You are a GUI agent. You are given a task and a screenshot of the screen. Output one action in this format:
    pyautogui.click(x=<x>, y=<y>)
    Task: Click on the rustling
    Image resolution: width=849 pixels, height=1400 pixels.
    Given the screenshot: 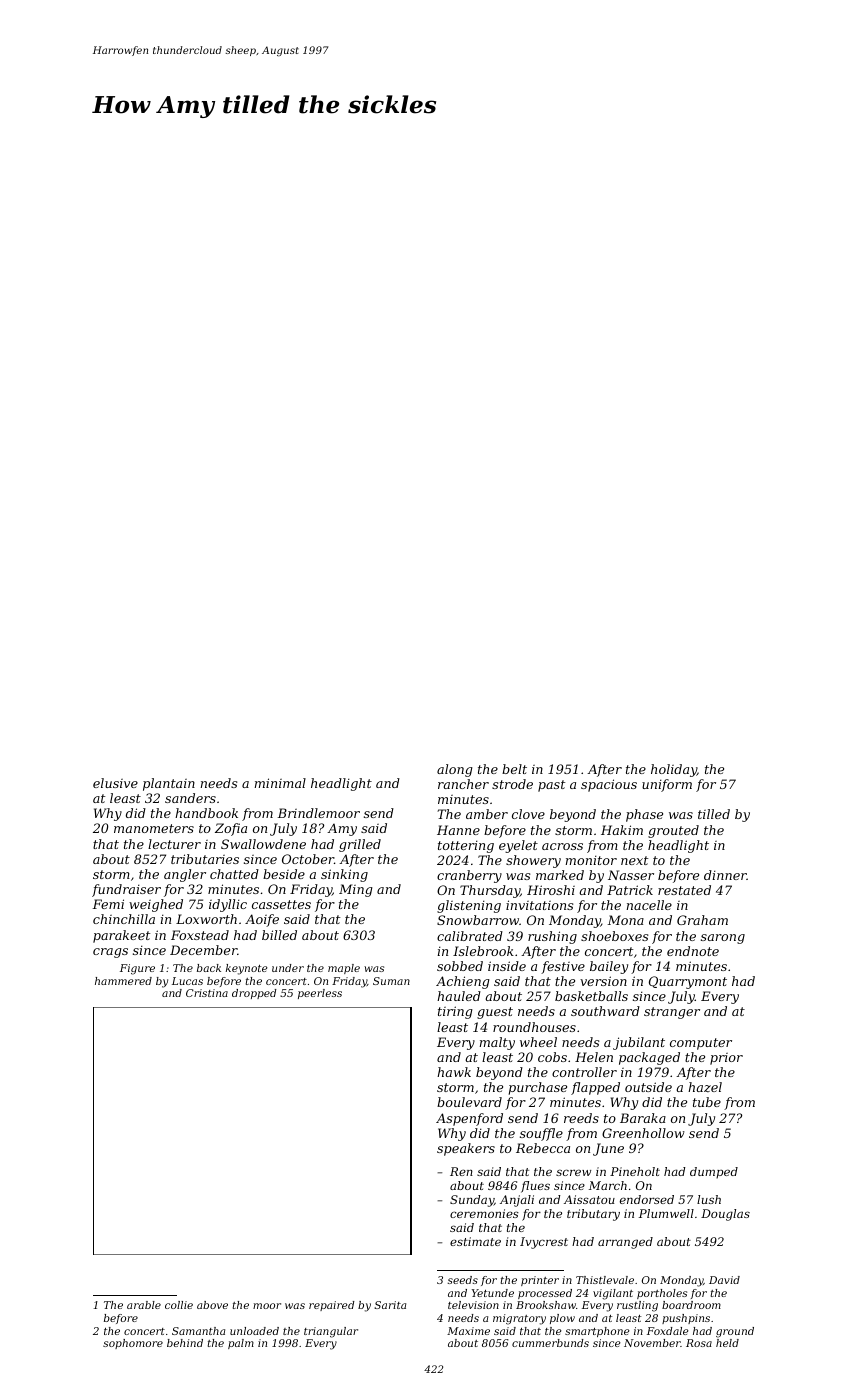 What is the action you would take?
    pyautogui.click(x=637, y=1306)
